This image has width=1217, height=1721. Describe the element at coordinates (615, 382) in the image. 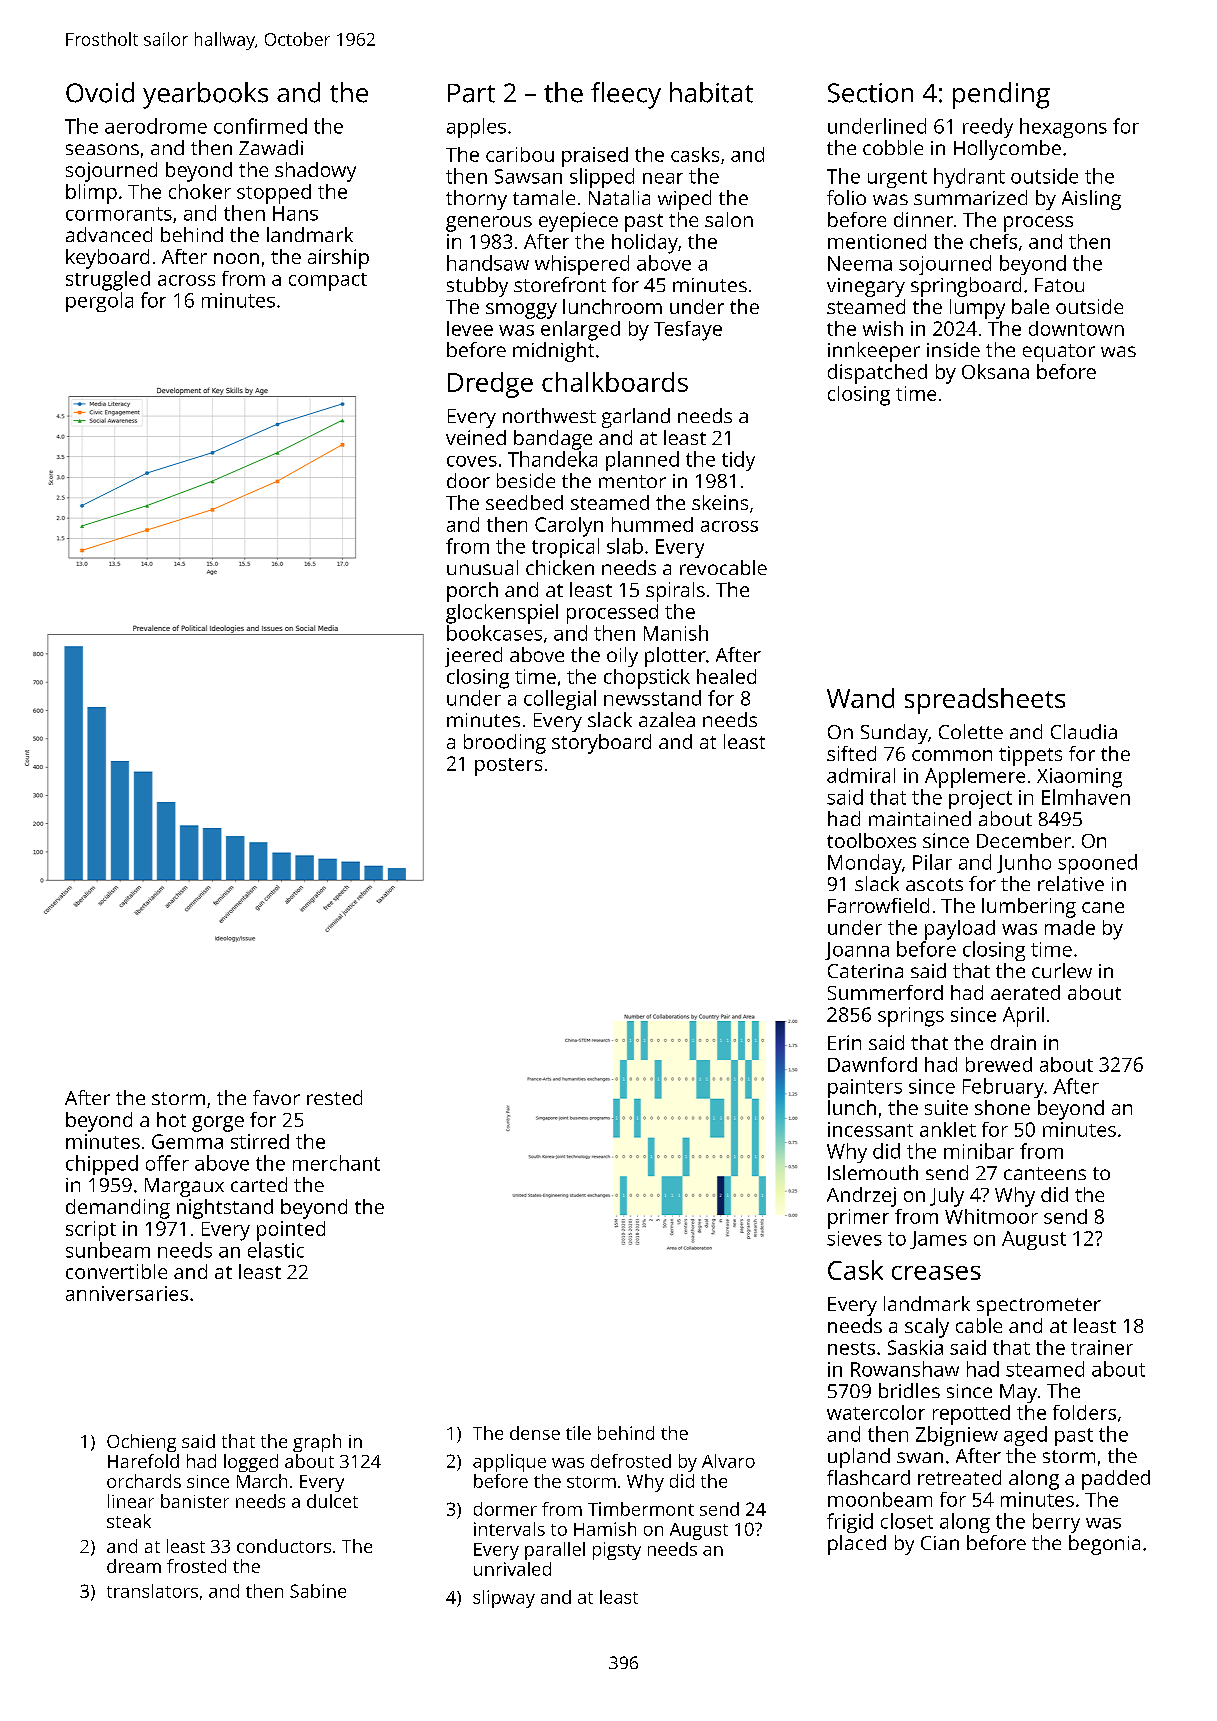

I see `chalkboards` at that location.
